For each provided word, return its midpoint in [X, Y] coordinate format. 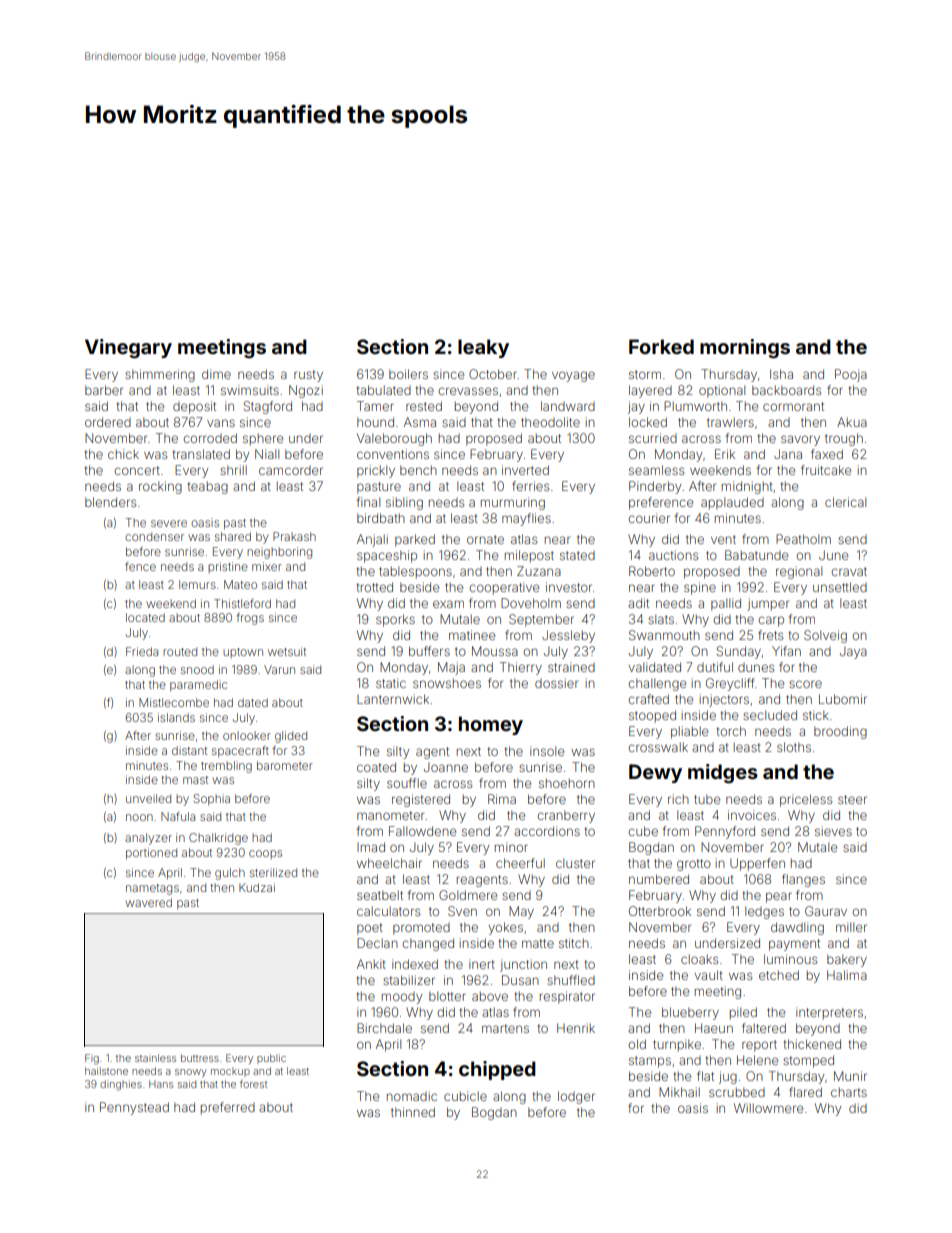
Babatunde [756, 555]
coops [265, 854]
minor [511, 847]
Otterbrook [660, 911]
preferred [228, 1108]
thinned [413, 1112]
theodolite [550, 422]
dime [216, 374]
